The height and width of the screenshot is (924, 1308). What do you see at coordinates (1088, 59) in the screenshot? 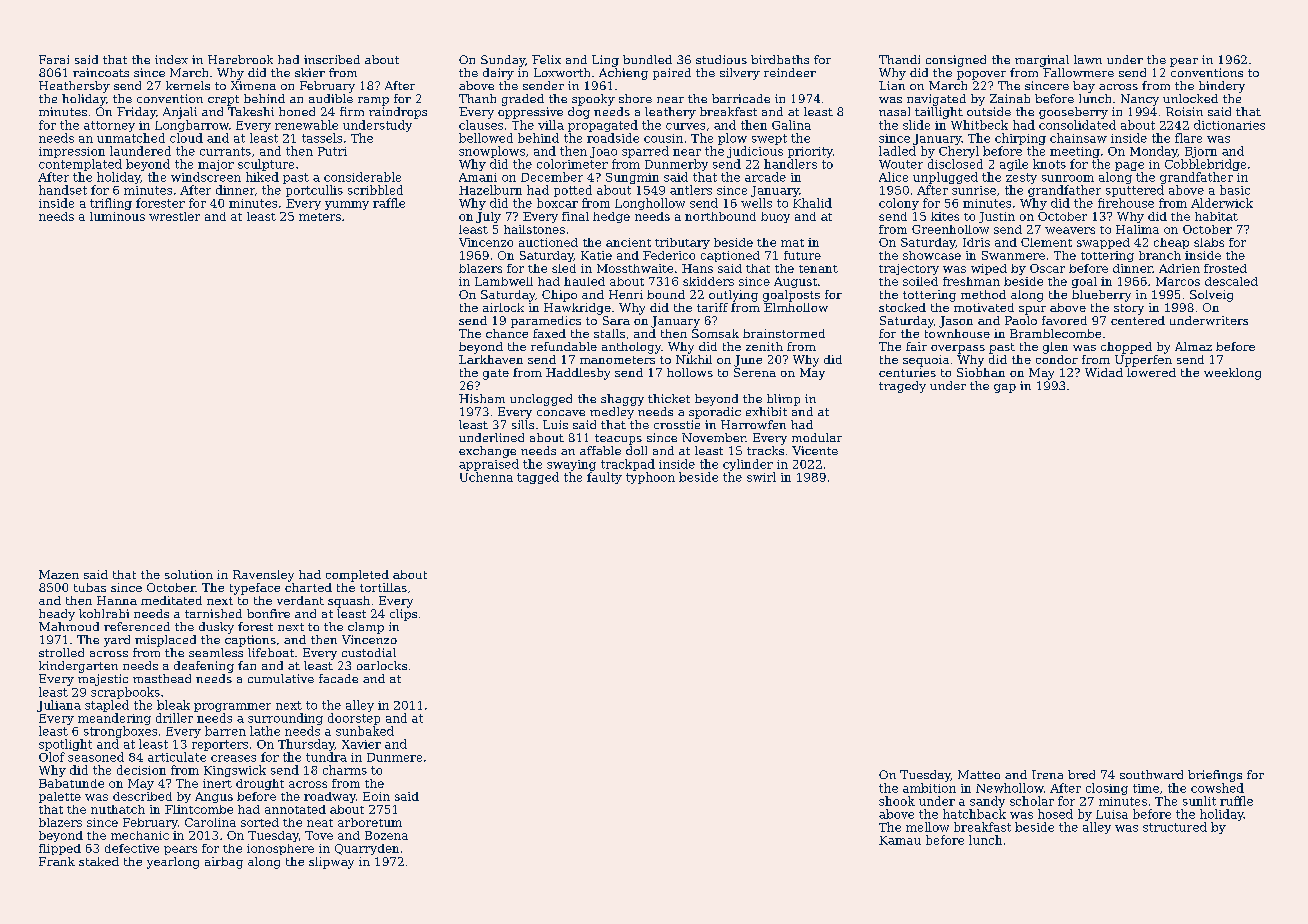
I see `lawn` at bounding box center [1088, 59].
